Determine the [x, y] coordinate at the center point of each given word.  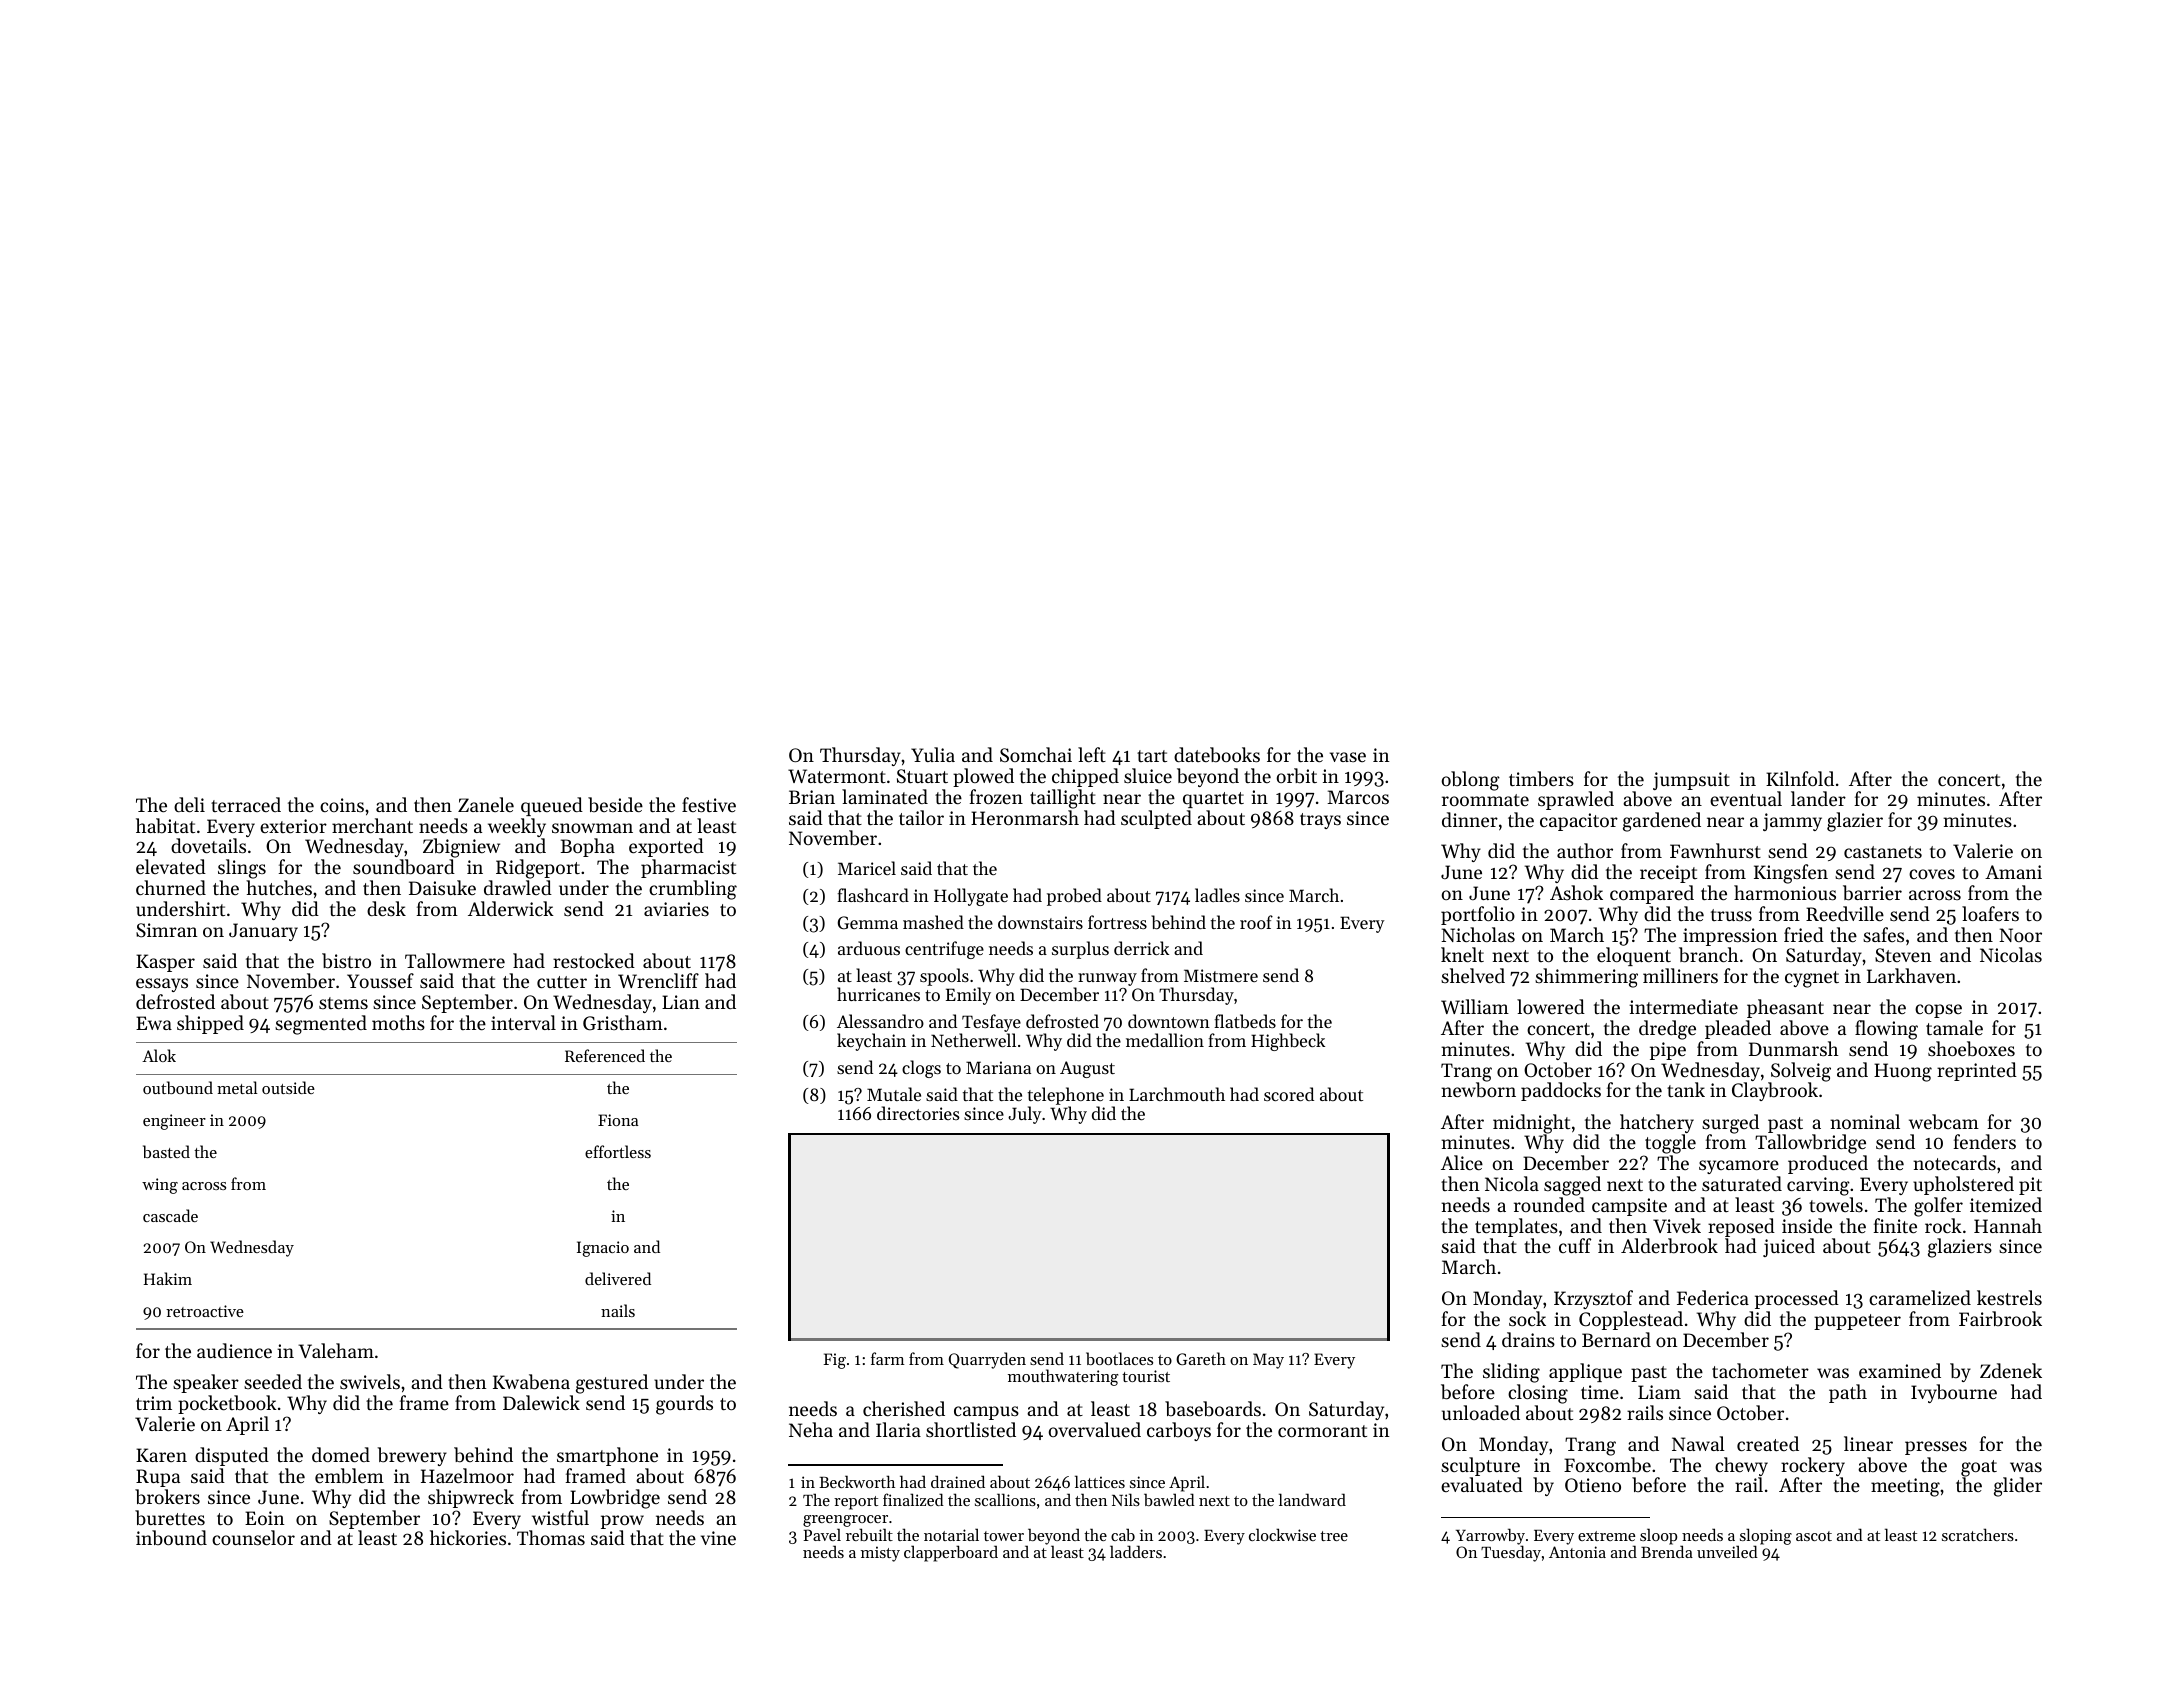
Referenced [605, 1055]
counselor [253, 1537]
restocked [594, 960]
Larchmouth [1177, 1094]
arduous [869, 948]
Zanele [486, 804]
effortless [618, 1151]
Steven [1903, 955]
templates [1516, 1227]
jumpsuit [1691, 781]
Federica [1713, 1297]
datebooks [1217, 755]
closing [1538, 1394]
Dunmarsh [1793, 1048]
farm [888, 1358]
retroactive [205, 1311]
